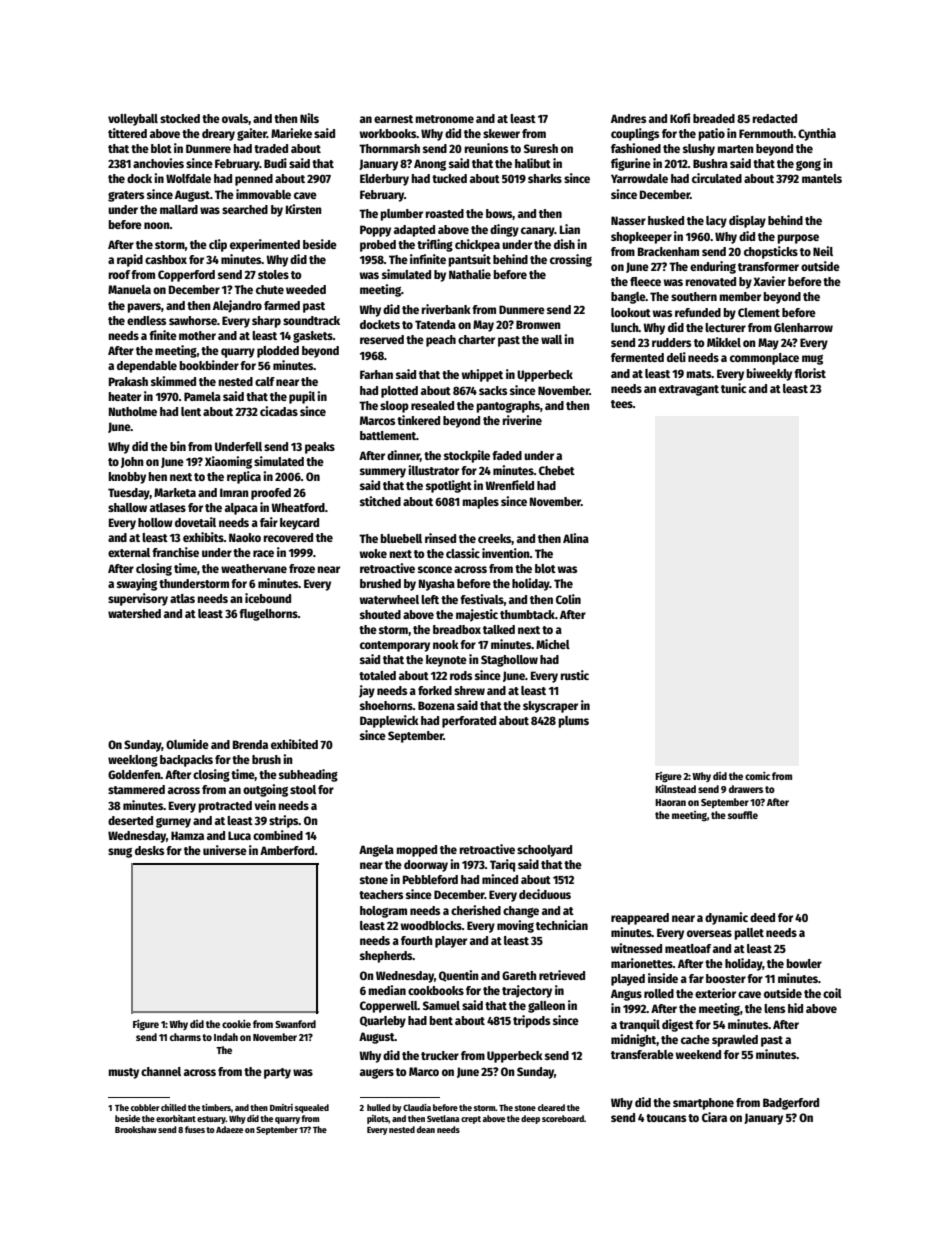 Image resolution: width=952 pixels, height=1233 pixels. I want to click on Olumide, so click(187, 744).
